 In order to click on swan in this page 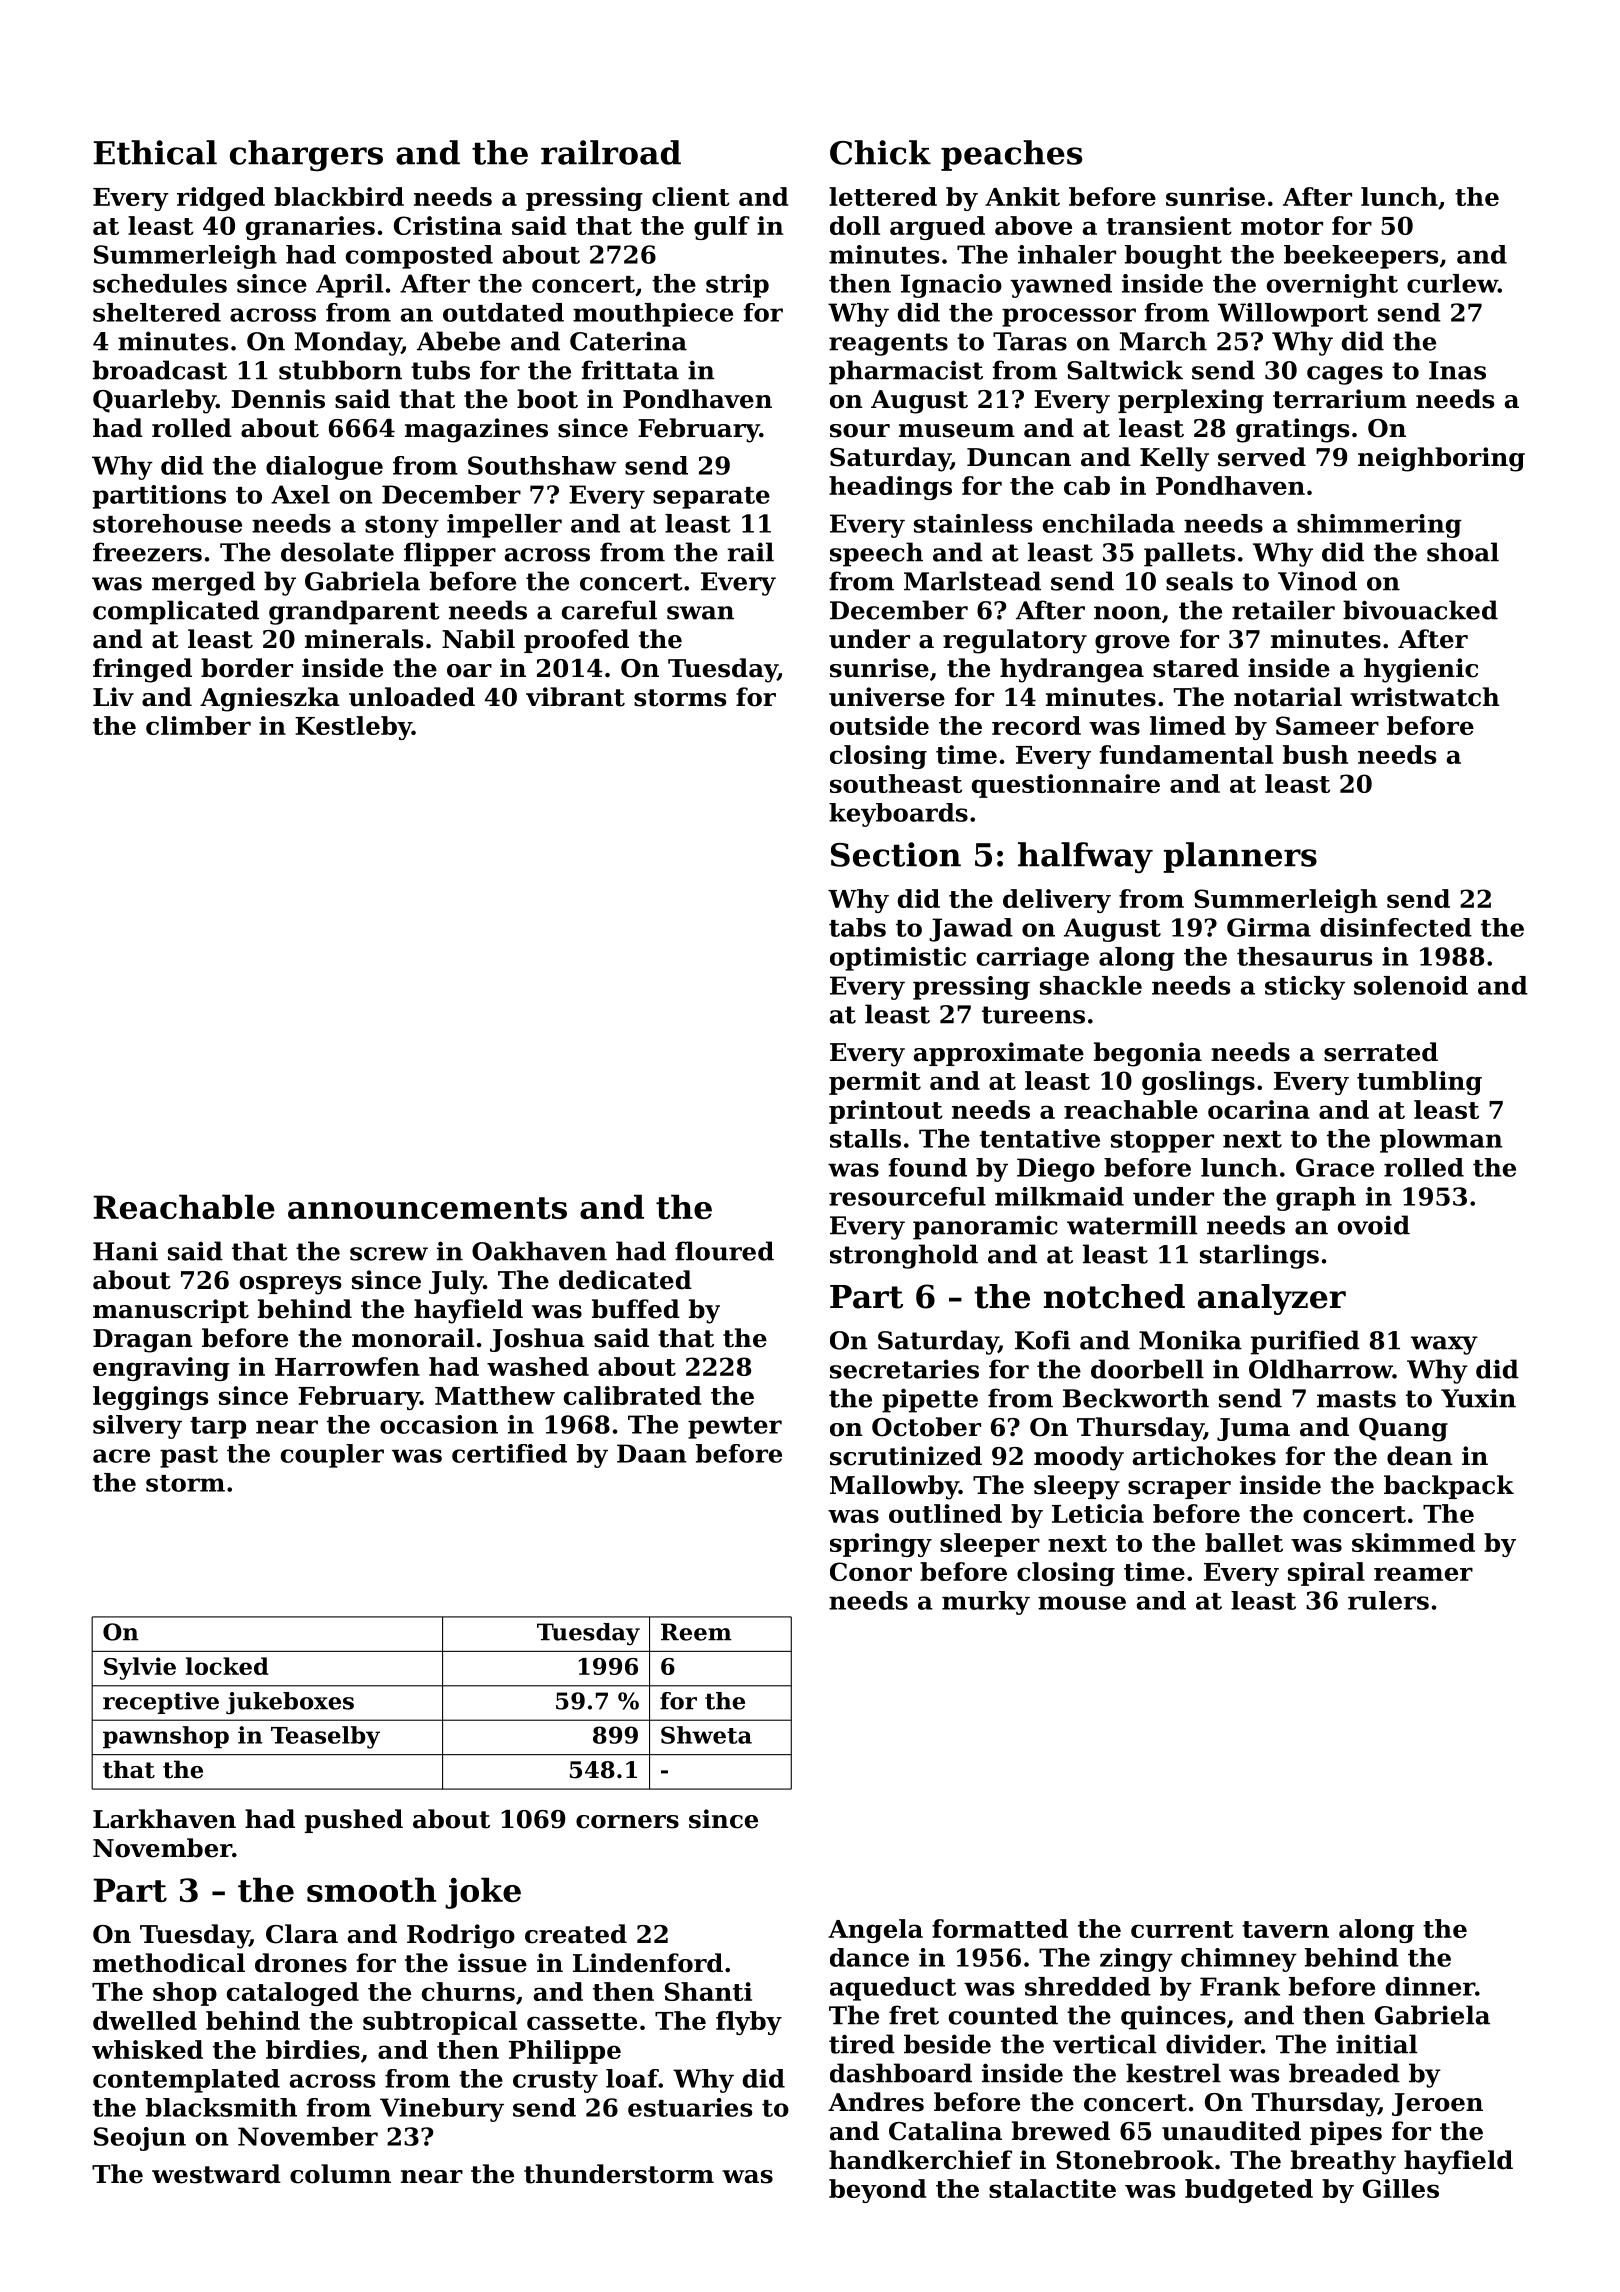, I will do `click(700, 613)`.
